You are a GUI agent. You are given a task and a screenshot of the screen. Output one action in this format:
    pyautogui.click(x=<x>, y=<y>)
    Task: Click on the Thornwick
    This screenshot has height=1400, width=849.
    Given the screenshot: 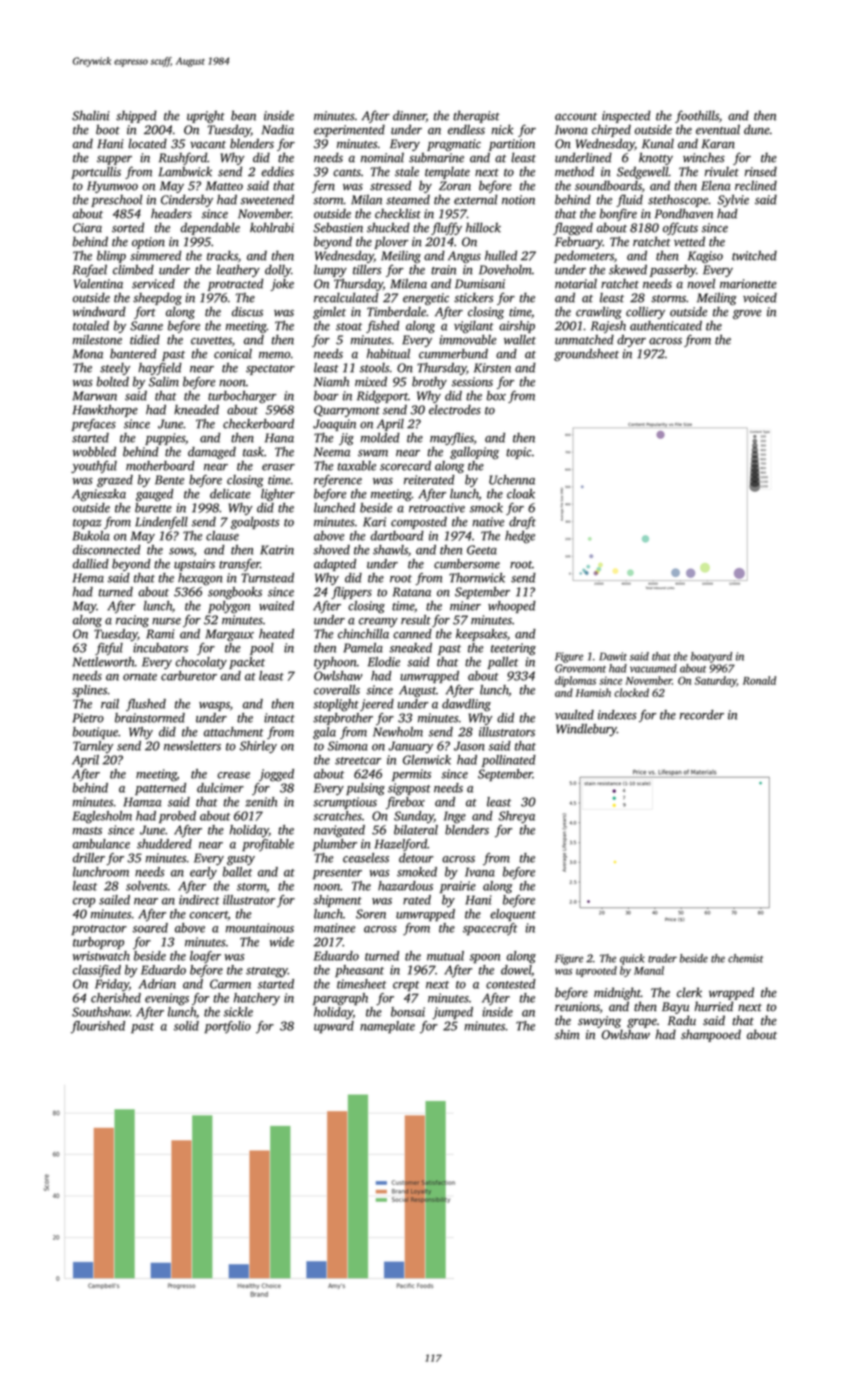 What is the action you would take?
    pyautogui.click(x=477, y=578)
